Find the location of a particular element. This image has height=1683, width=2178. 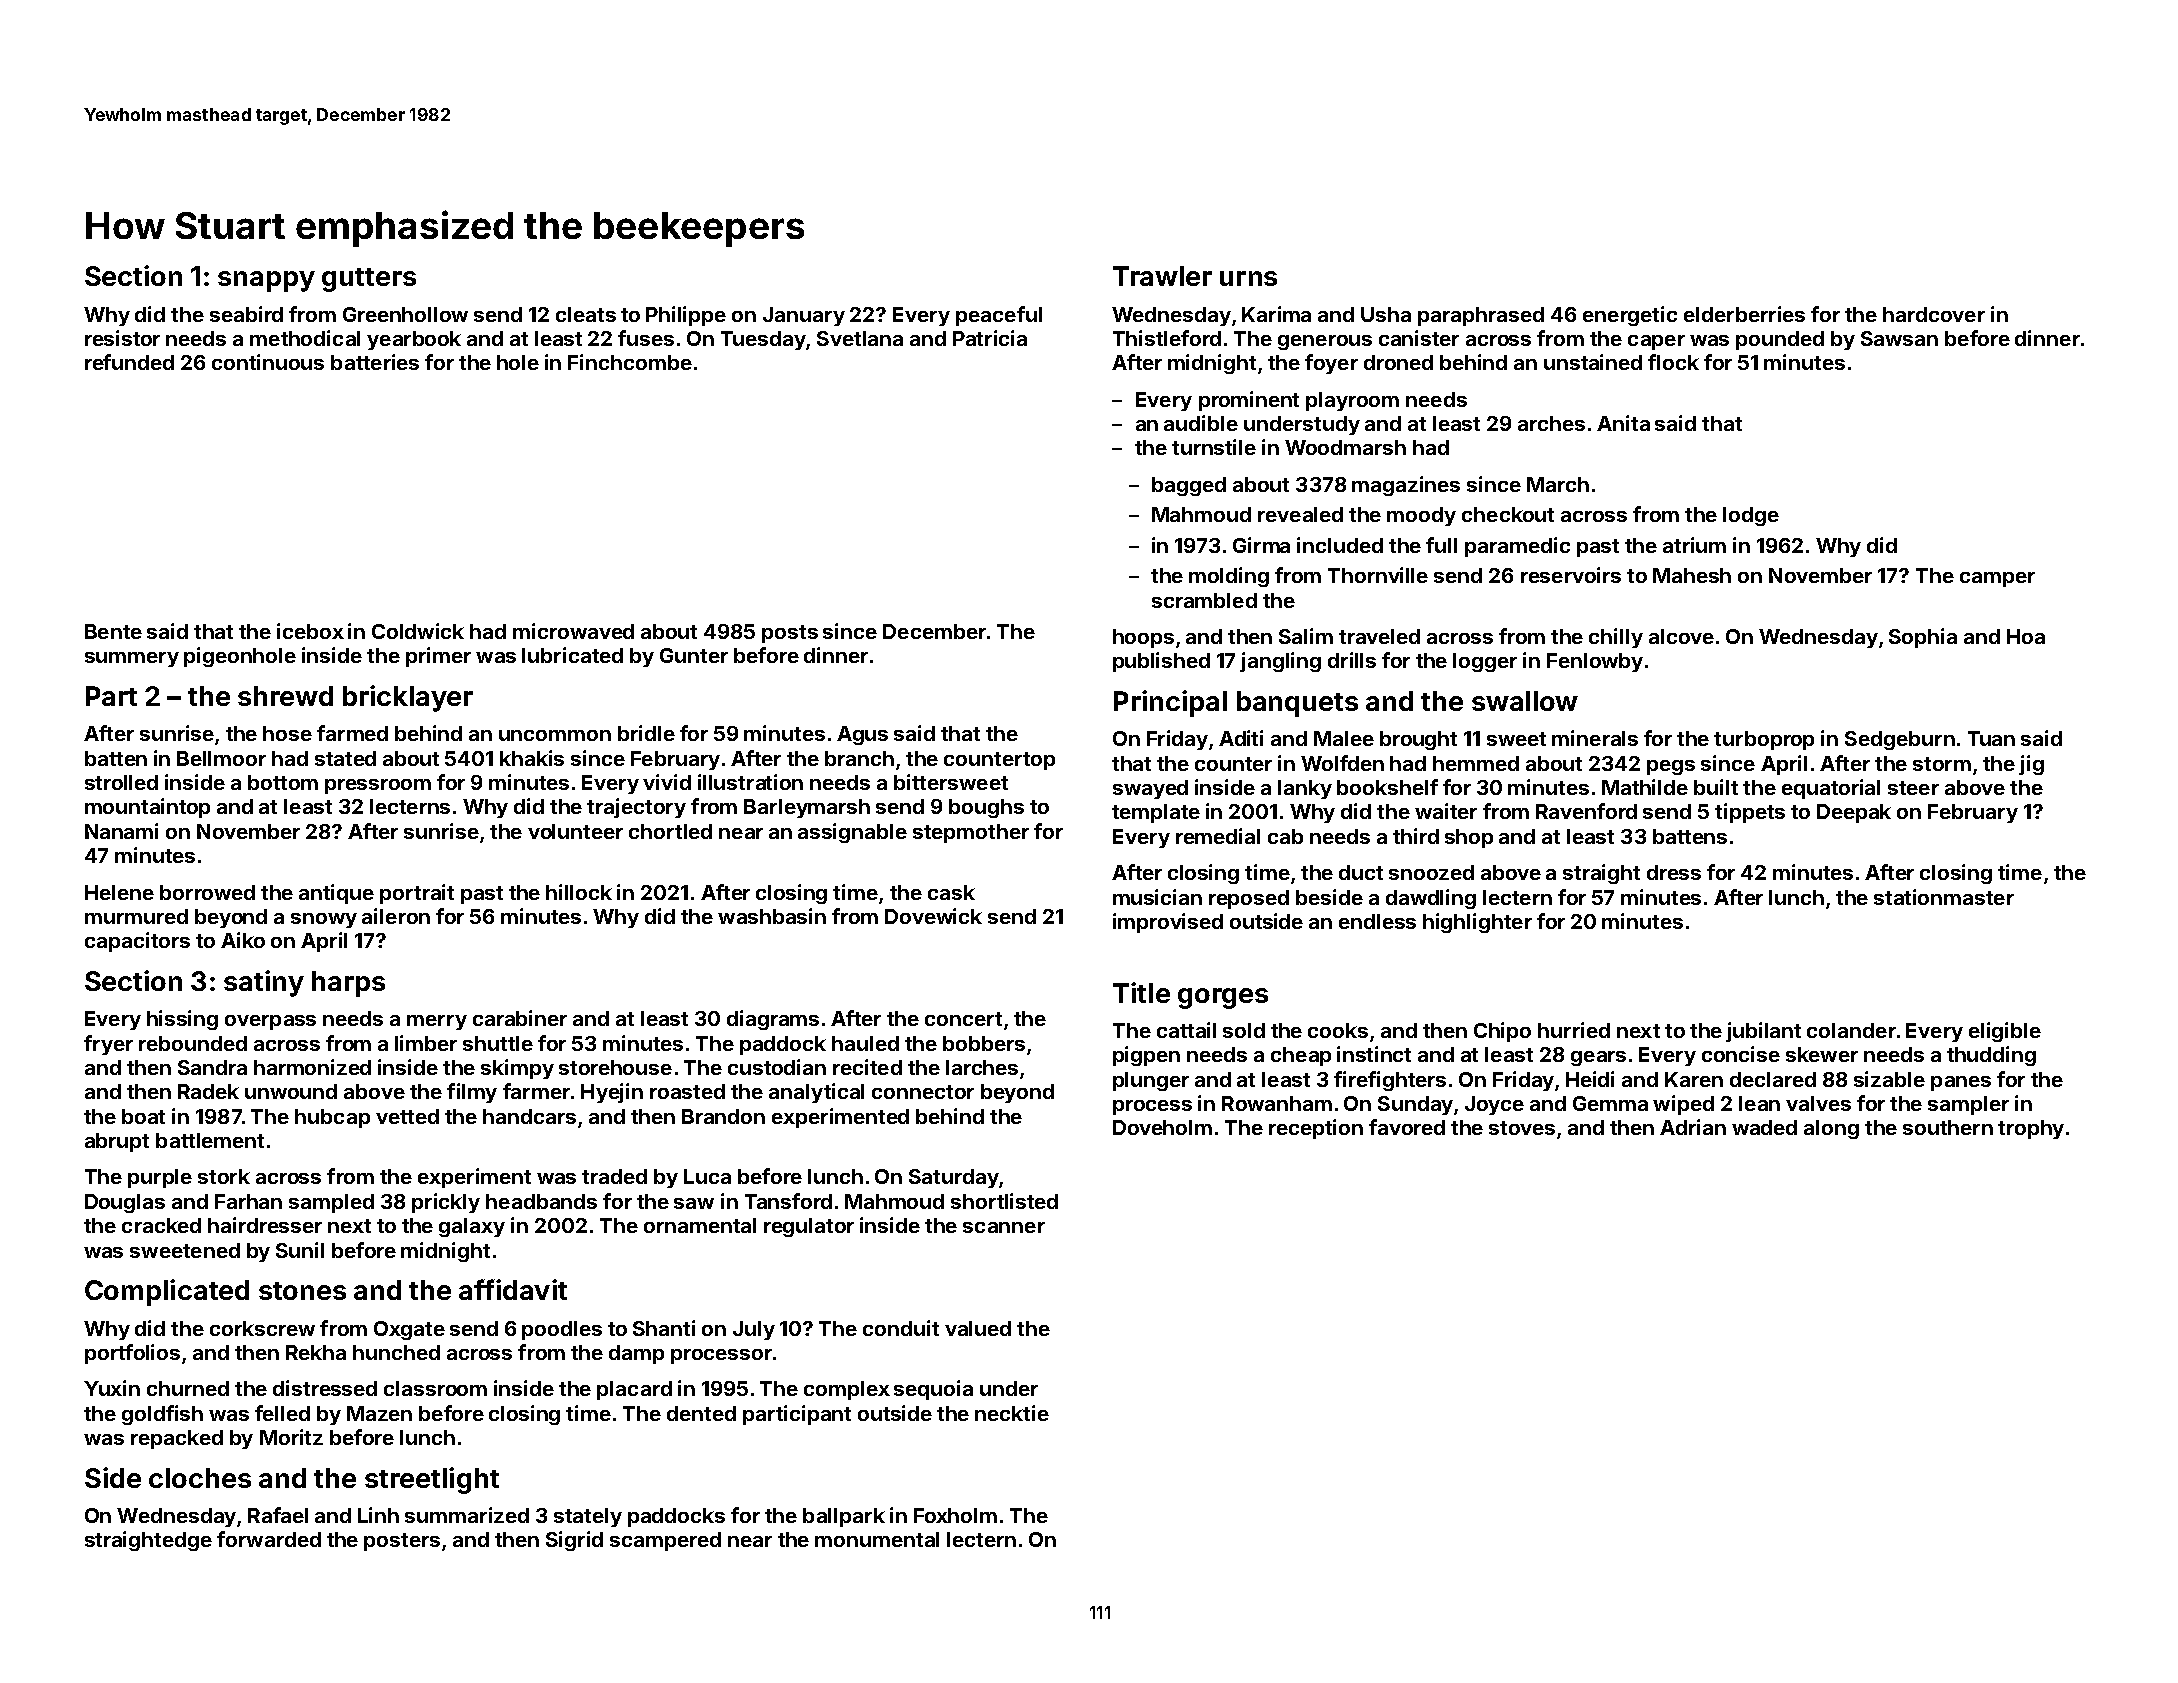

Agus is located at coordinates (862, 735).
